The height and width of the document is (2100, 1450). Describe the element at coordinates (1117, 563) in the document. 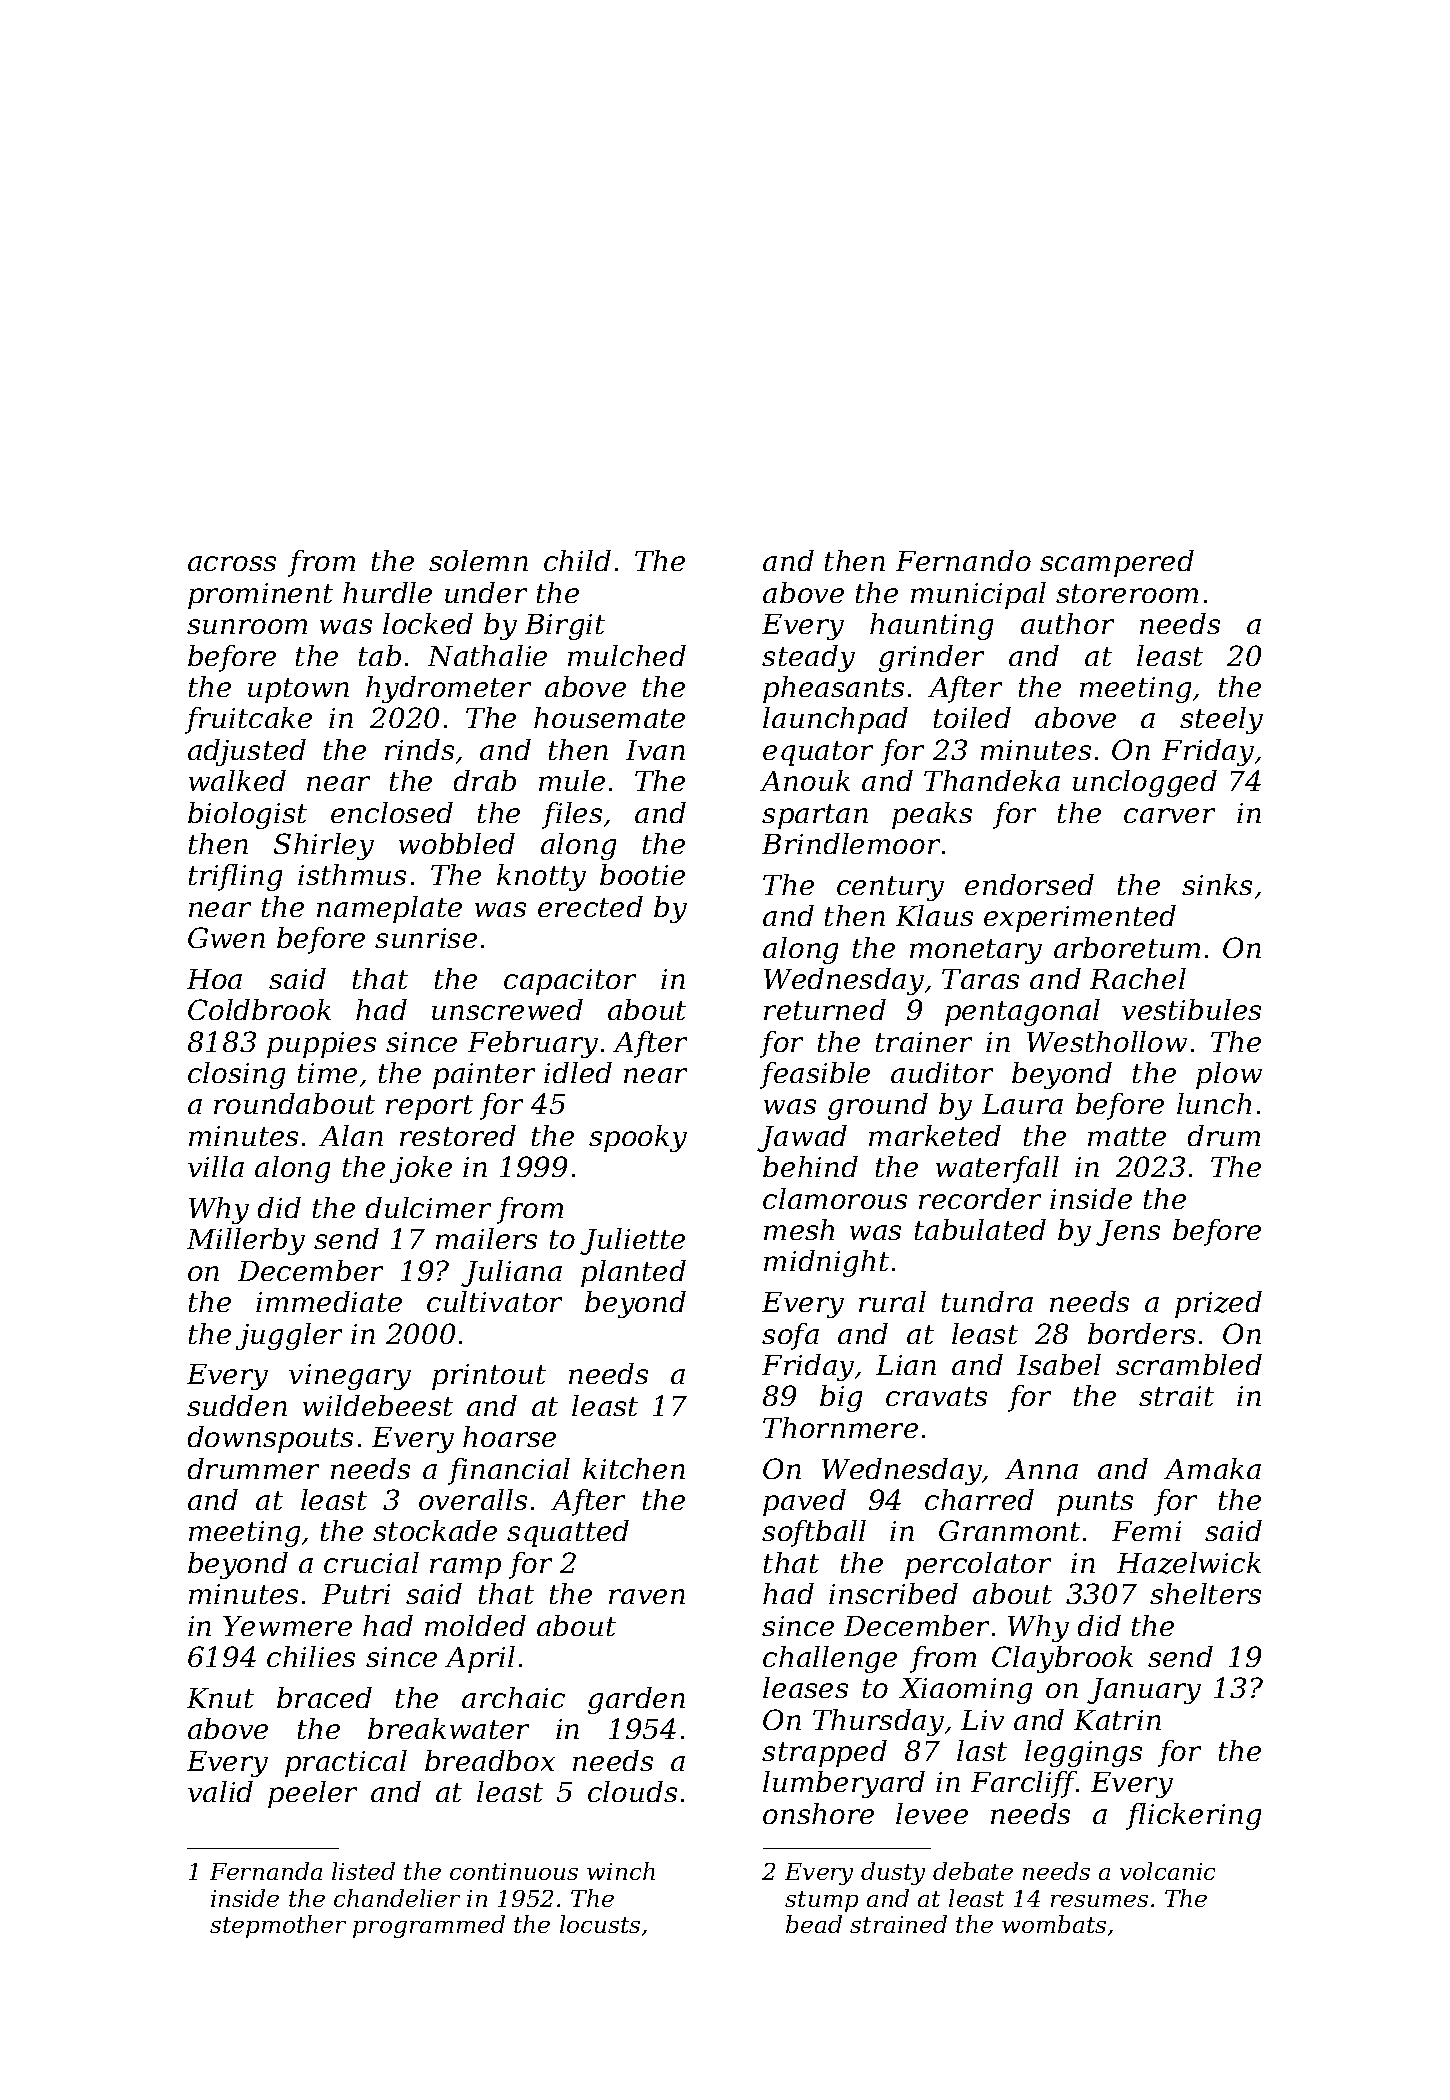

I see `scampered` at that location.
